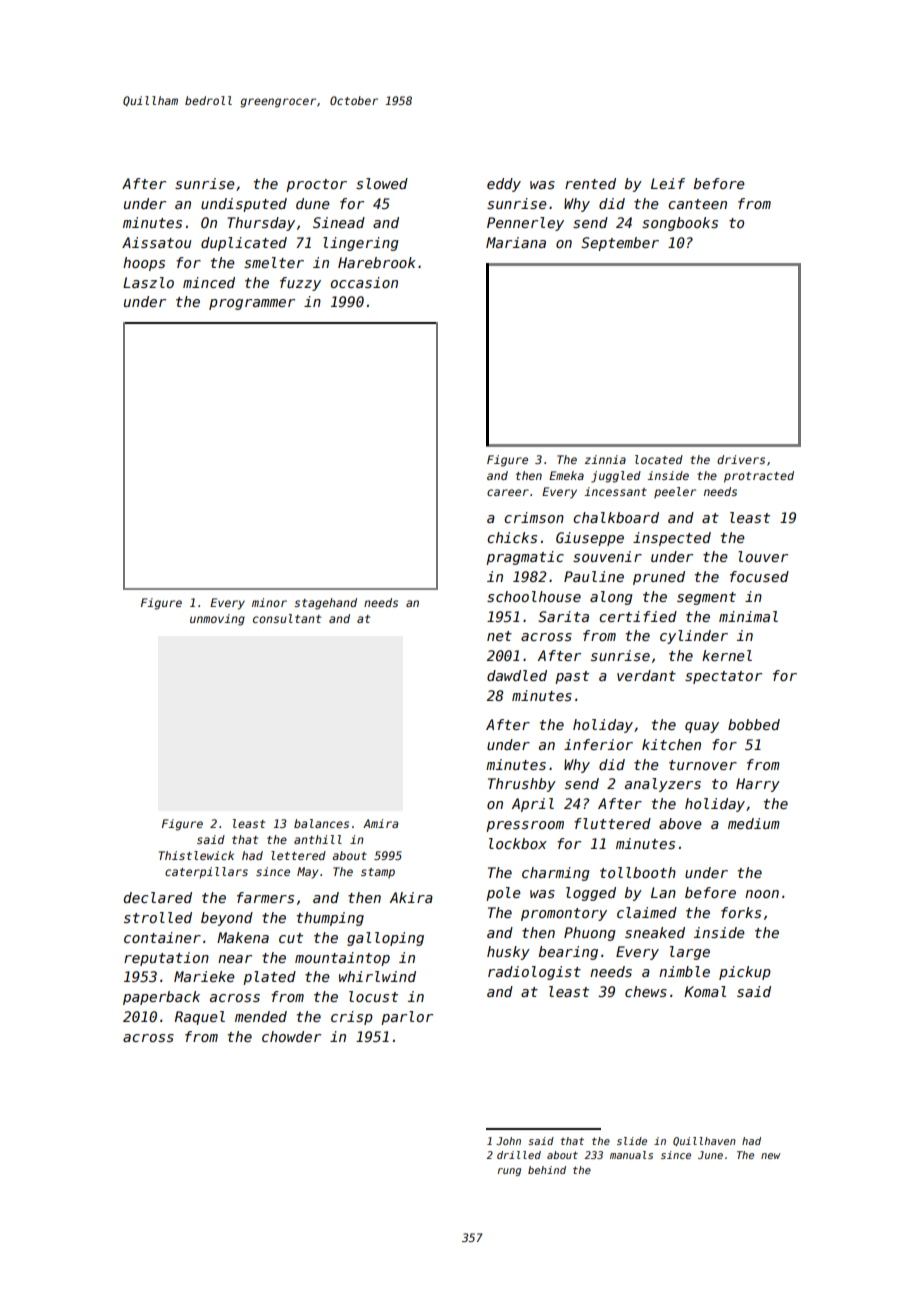  What do you see at coordinates (291, 1036) in the document?
I see `chowder` at bounding box center [291, 1036].
